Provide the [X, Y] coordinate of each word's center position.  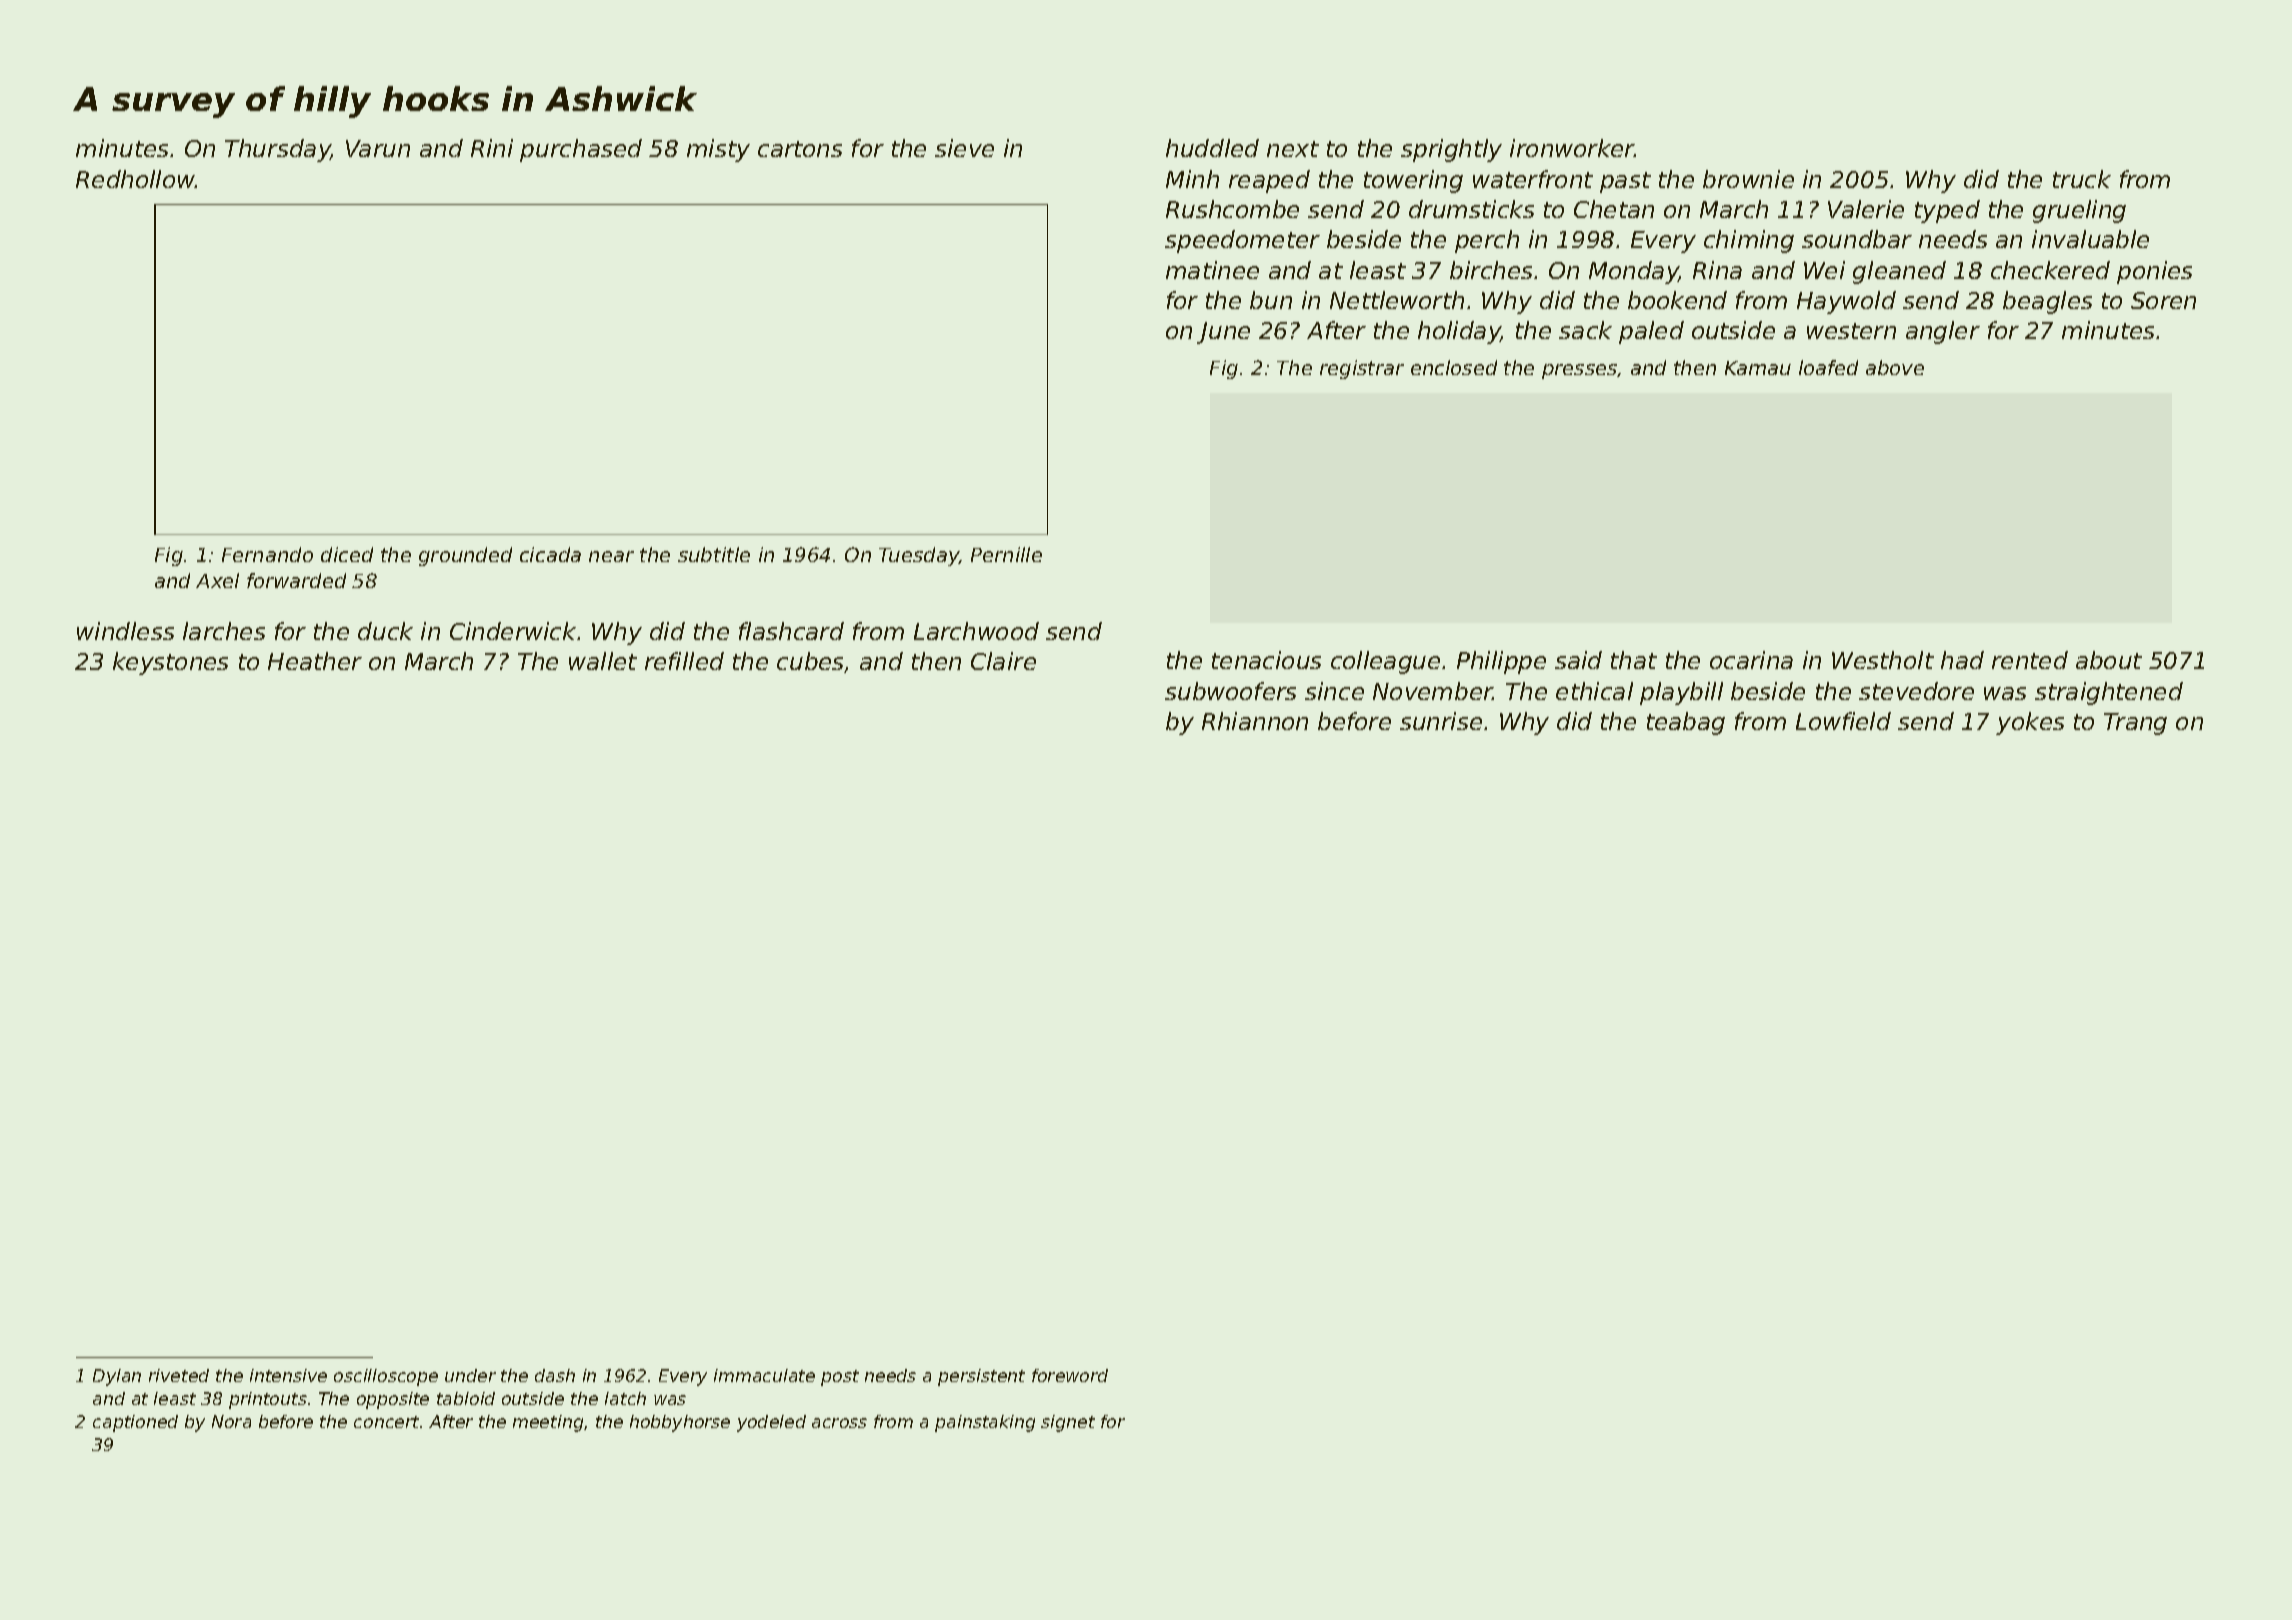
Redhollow [135, 179]
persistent [981, 1377]
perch [1487, 241]
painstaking [985, 1423]
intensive [288, 1375]
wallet [603, 661]
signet [1068, 1423]
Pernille [1006, 554]
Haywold [1846, 302]
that [1634, 660]
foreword [1070, 1375]
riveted [179, 1375]
